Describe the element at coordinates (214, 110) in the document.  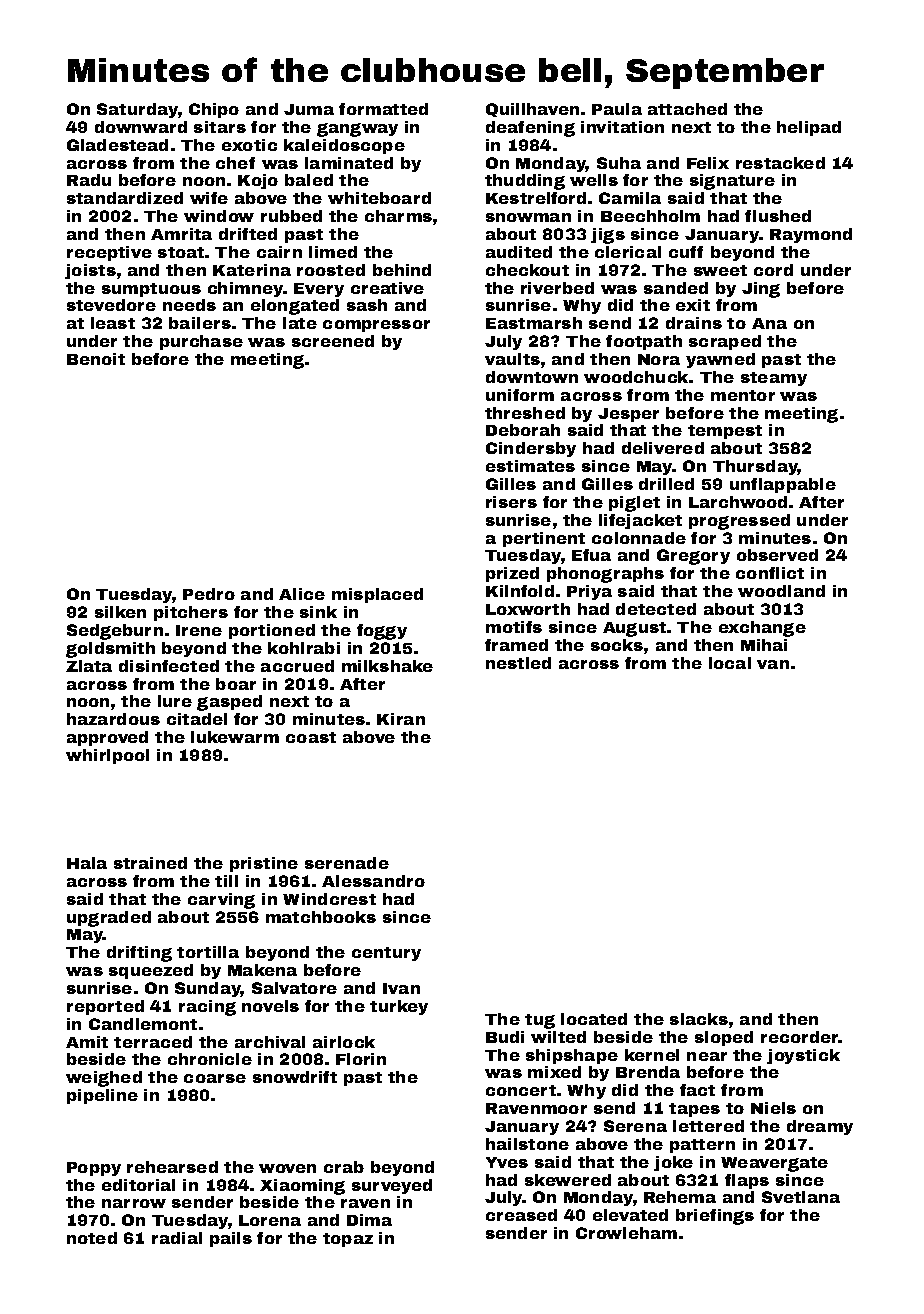
I see `Chipo` at that location.
